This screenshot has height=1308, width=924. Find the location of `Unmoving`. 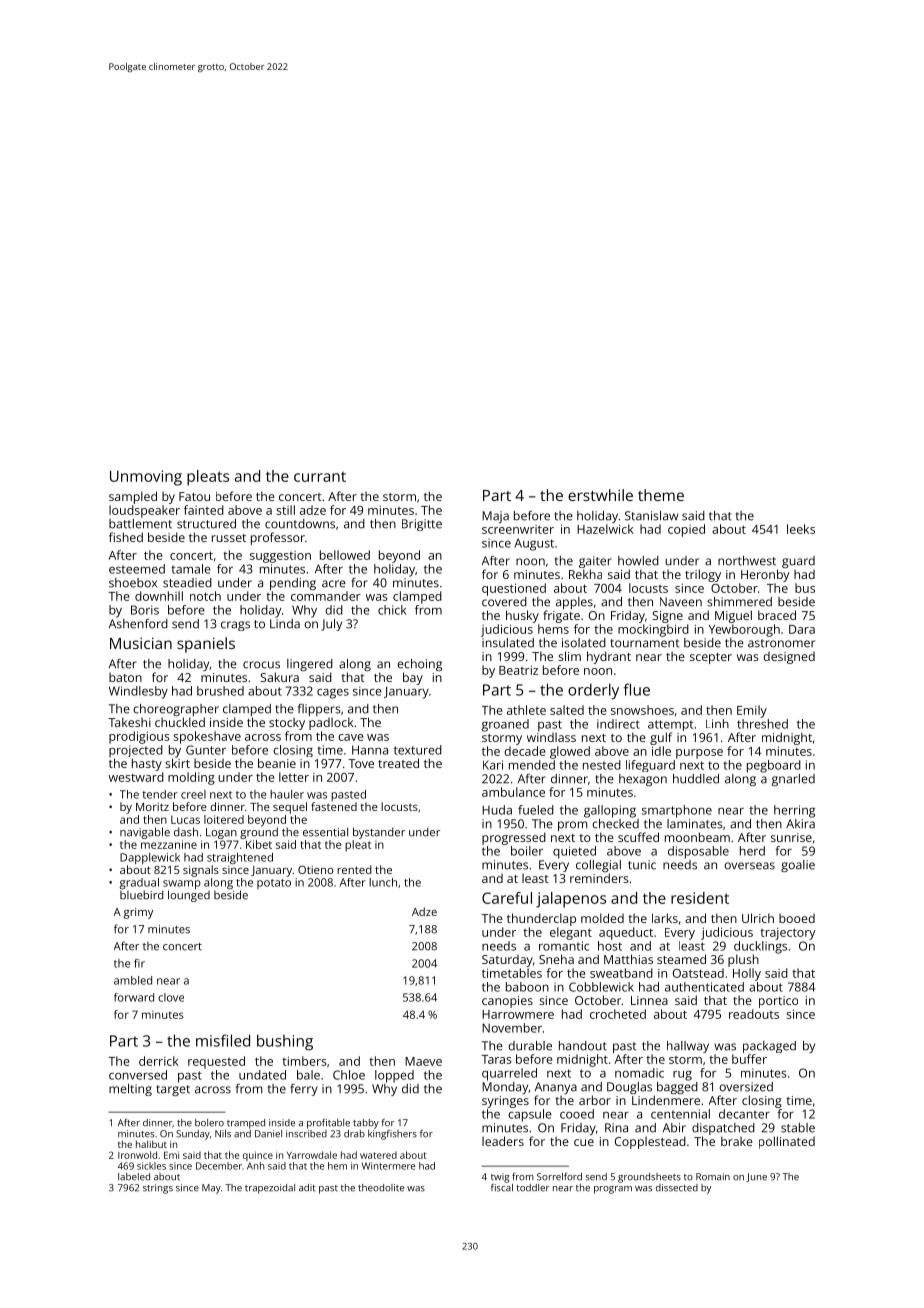

Unmoving is located at coordinates (146, 478).
